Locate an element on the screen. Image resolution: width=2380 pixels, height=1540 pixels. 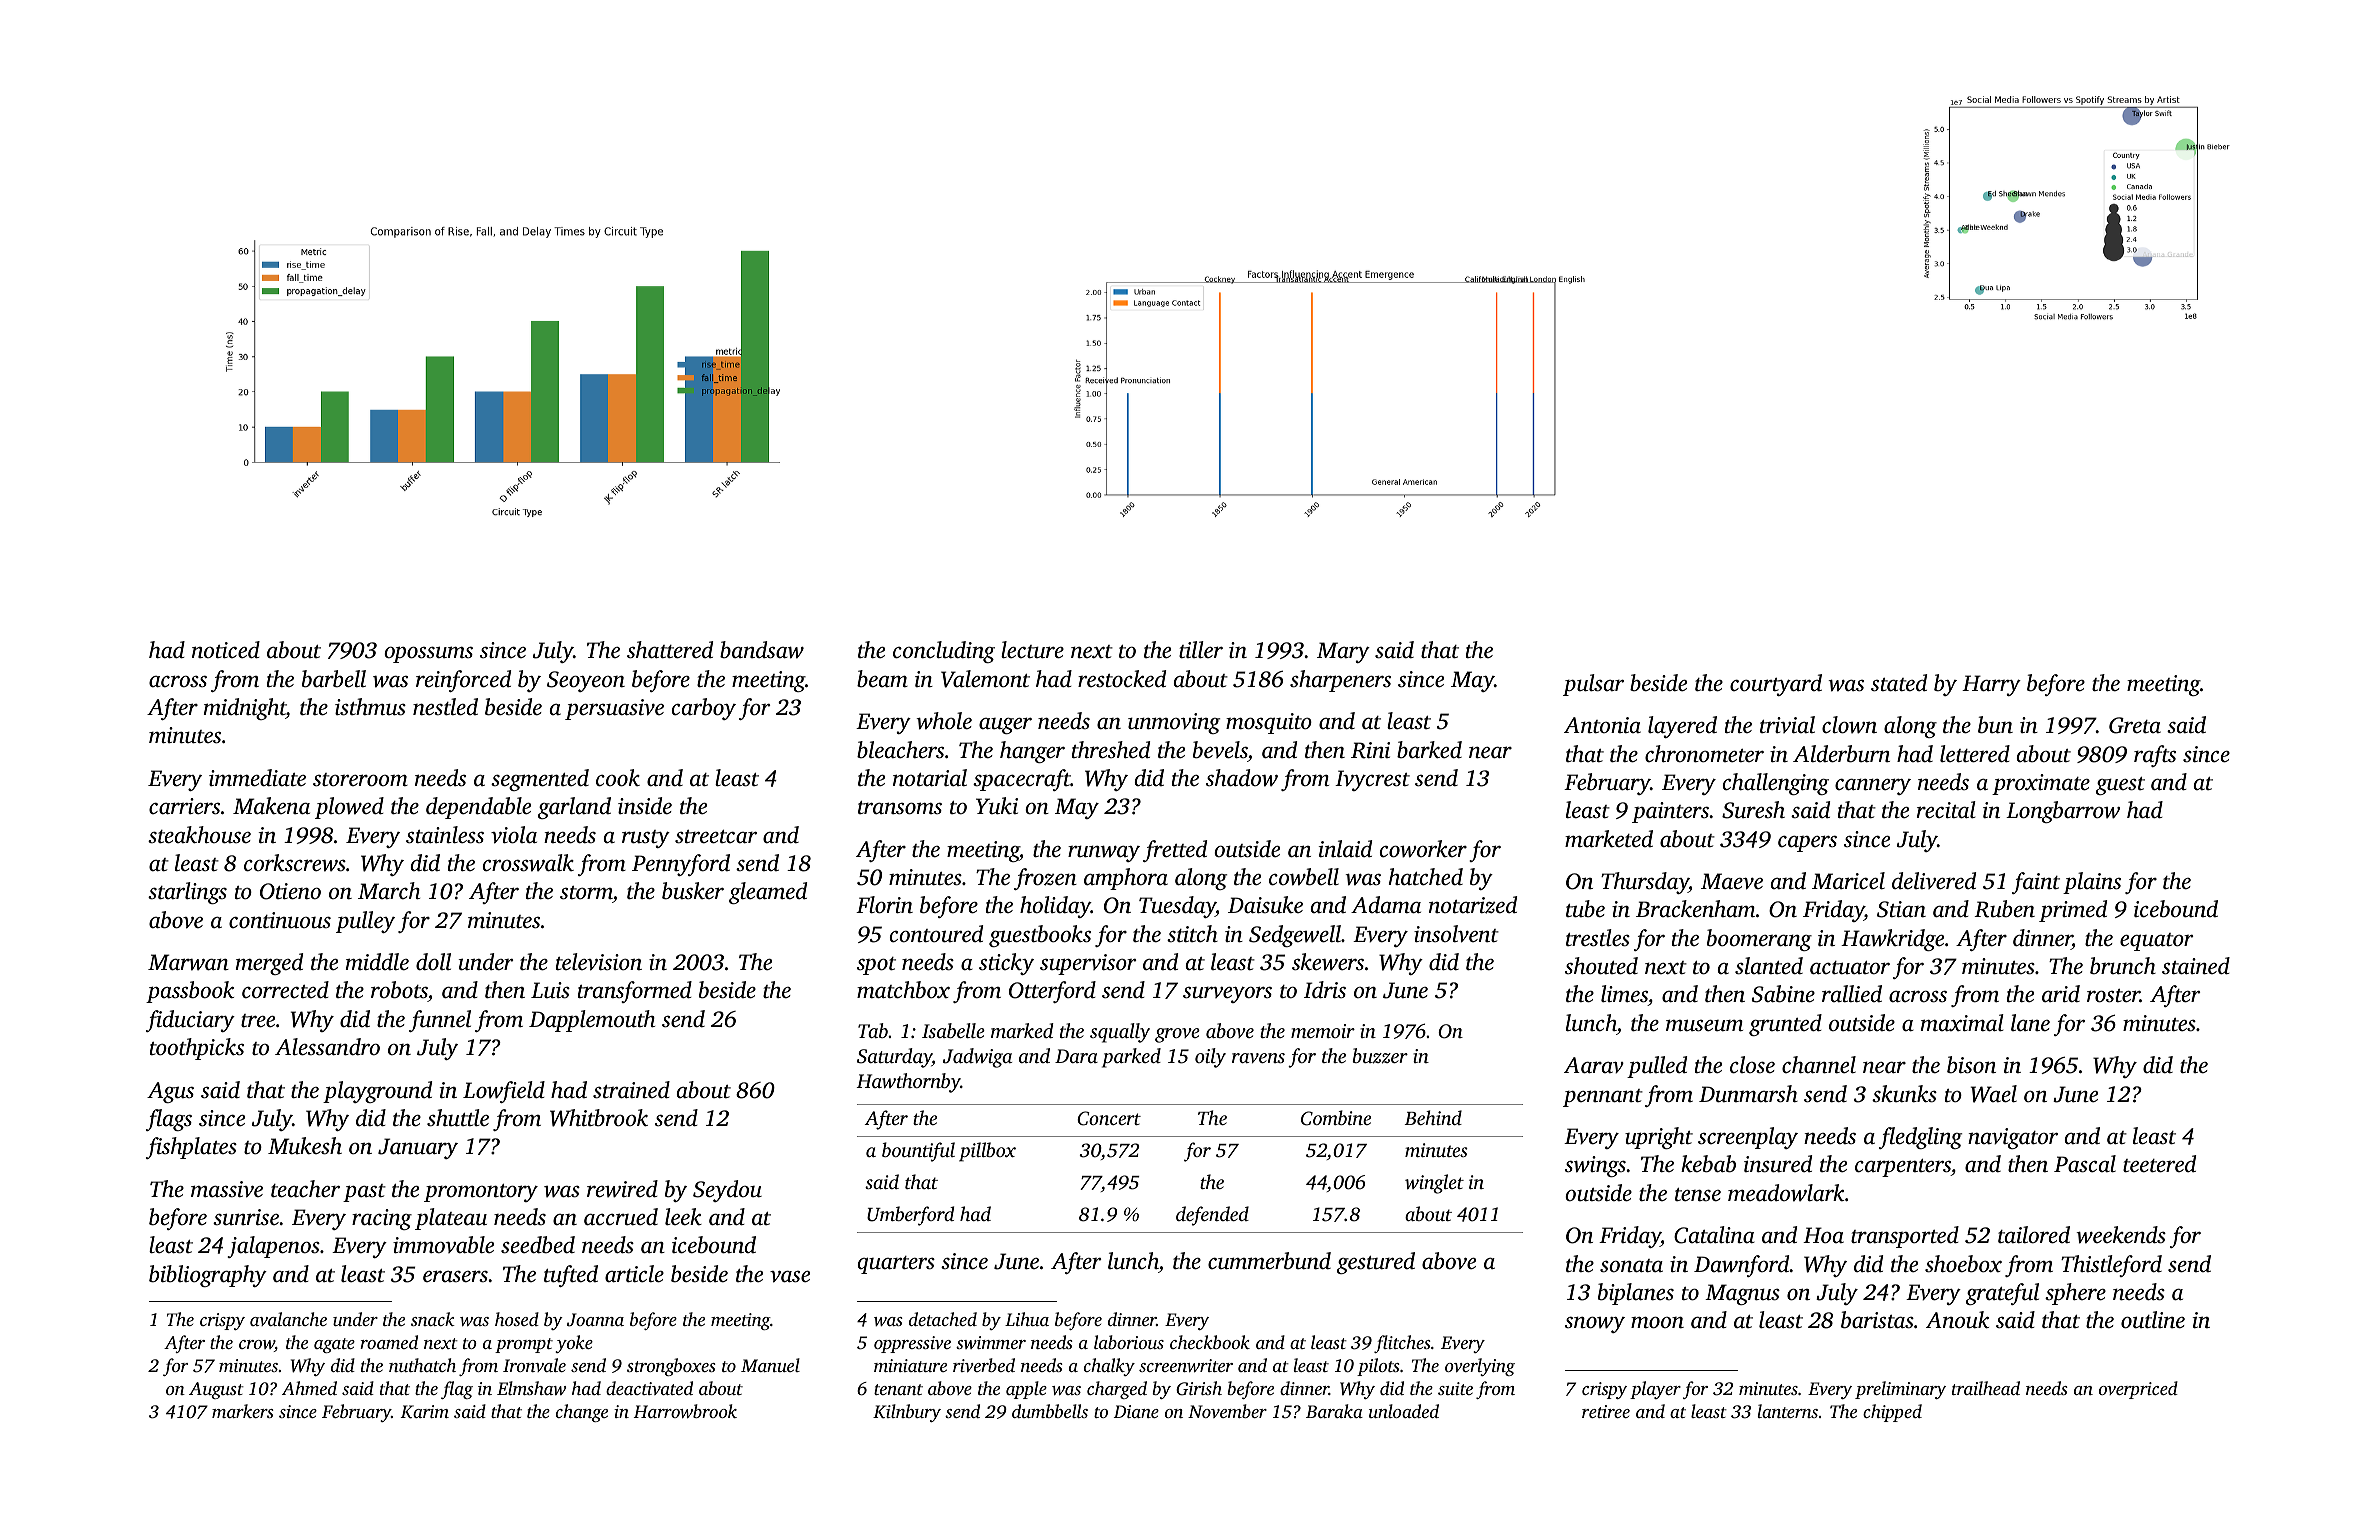
close is located at coordinates (1752, 1065).
